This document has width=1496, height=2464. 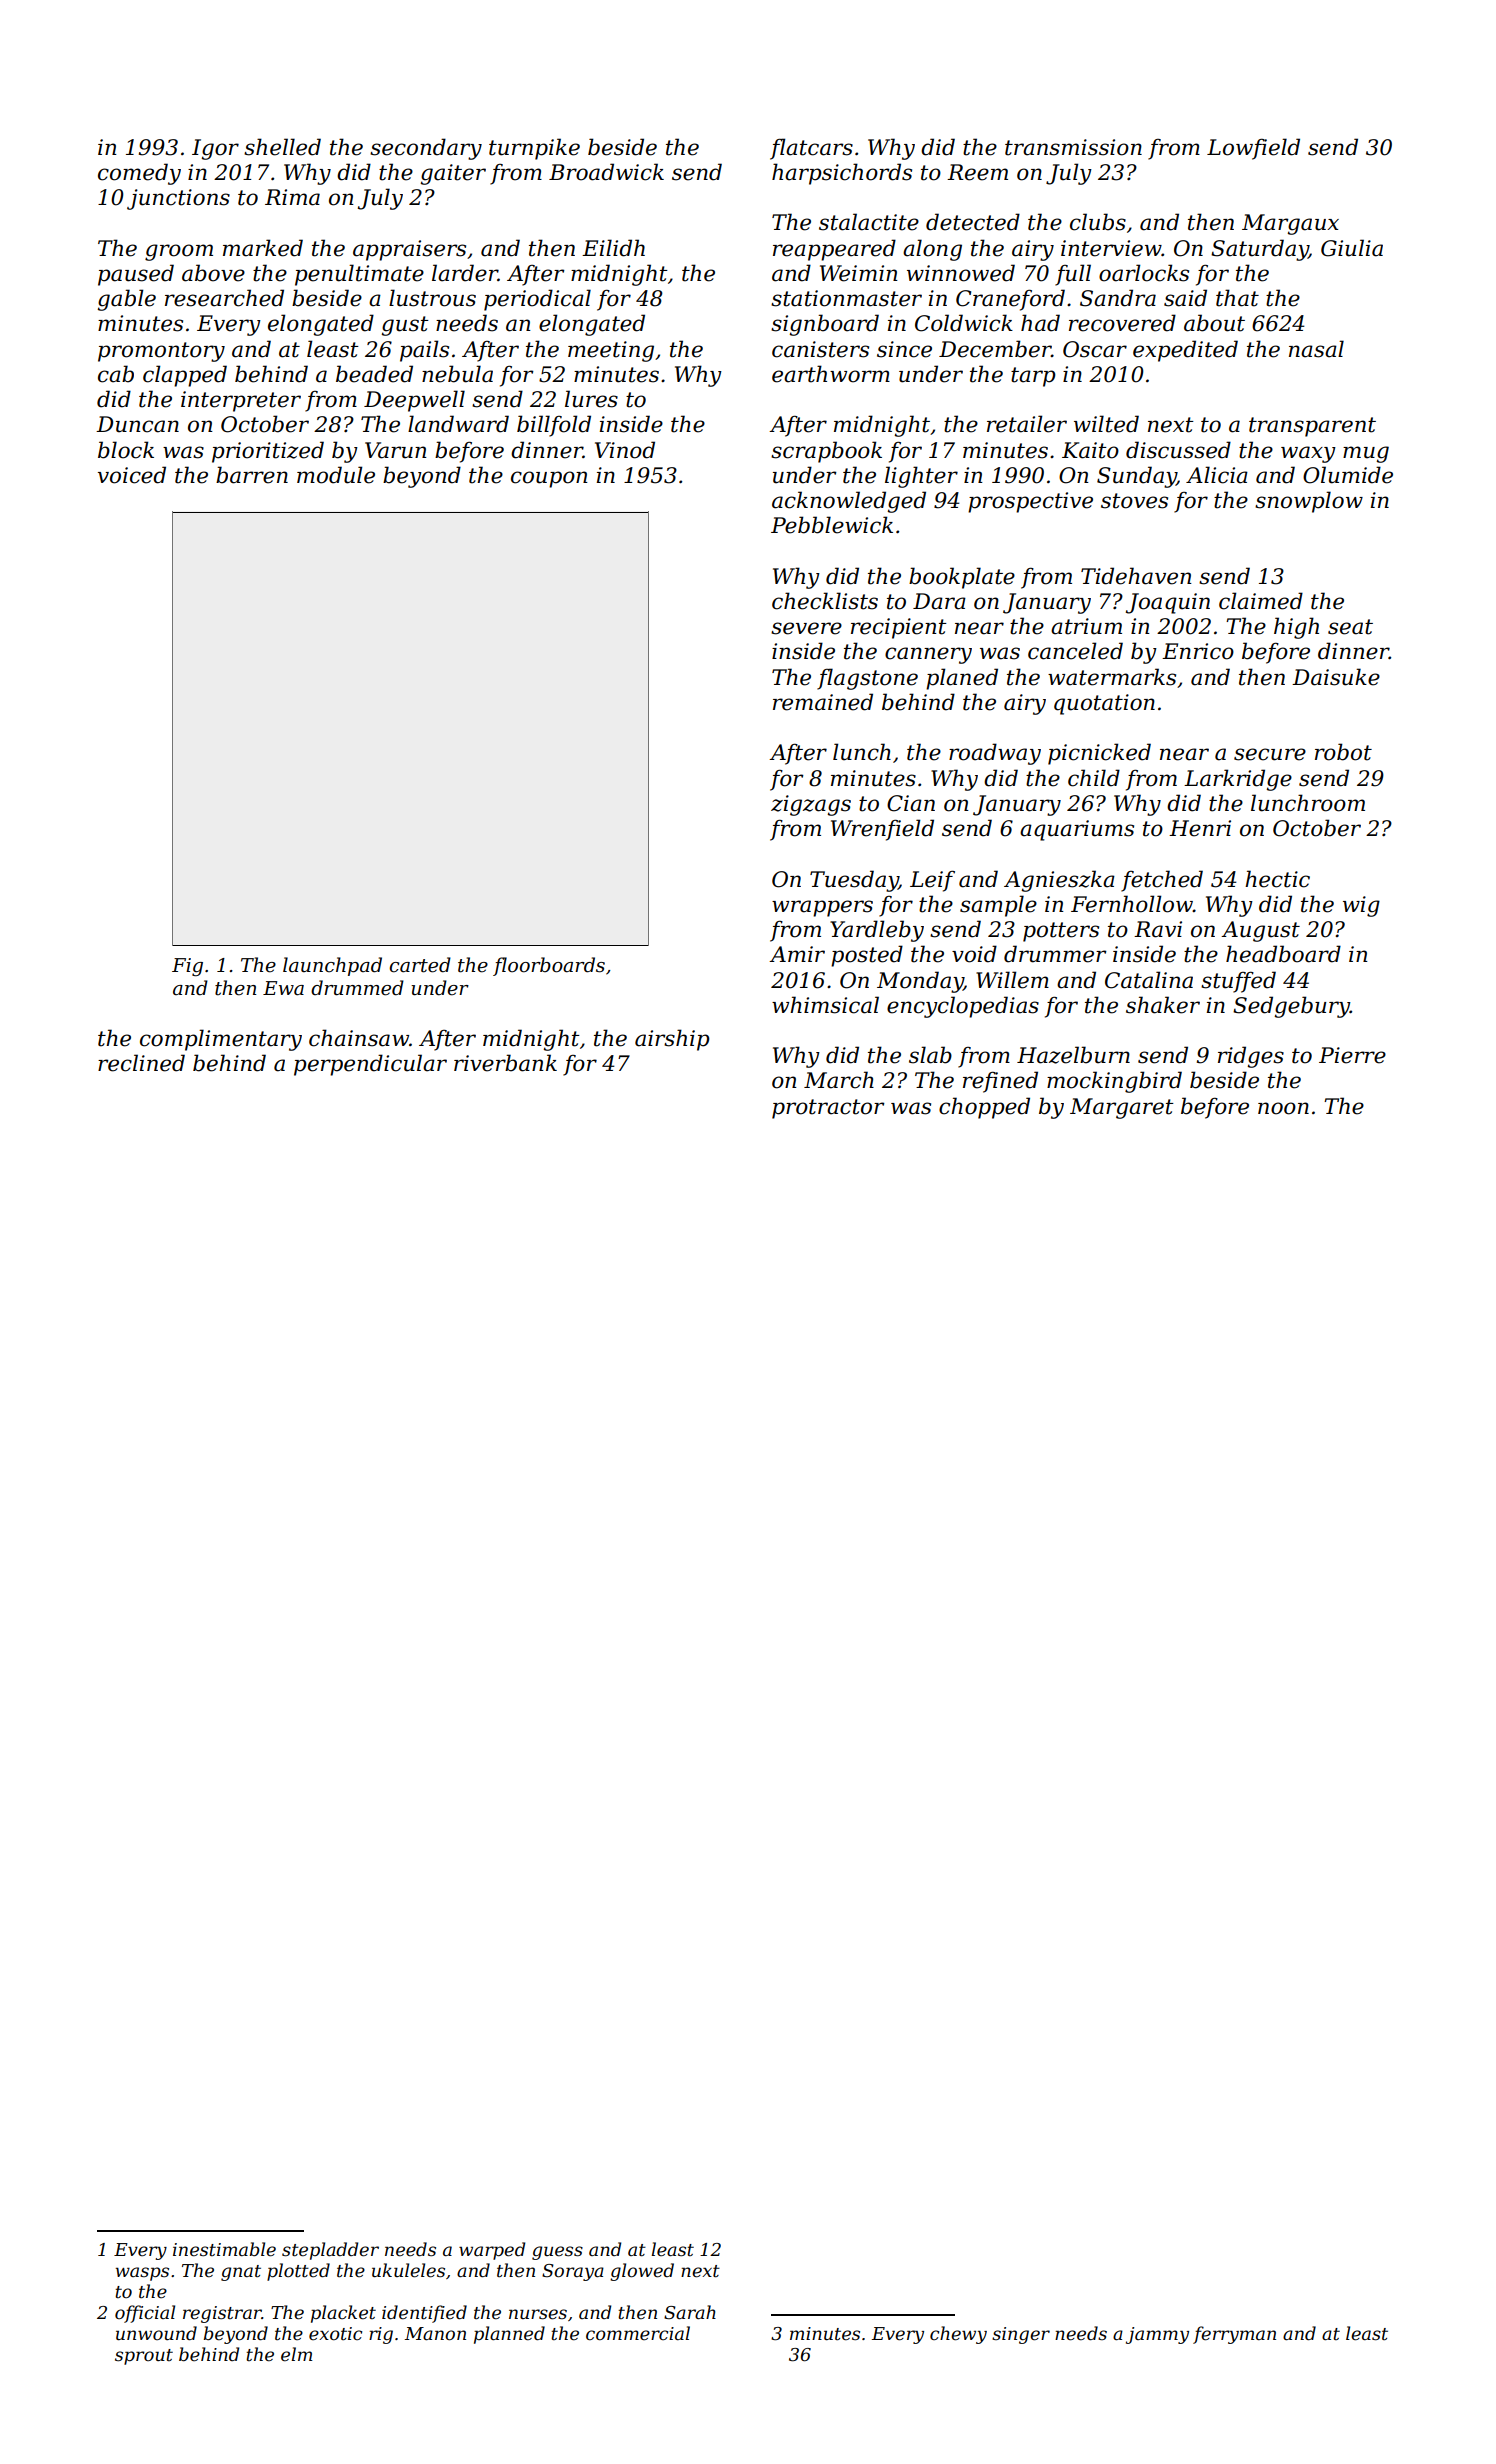 What do you see at coordinates (1316, 349) in the document?
I see `nasal` at bounding box center [1316, 349].
